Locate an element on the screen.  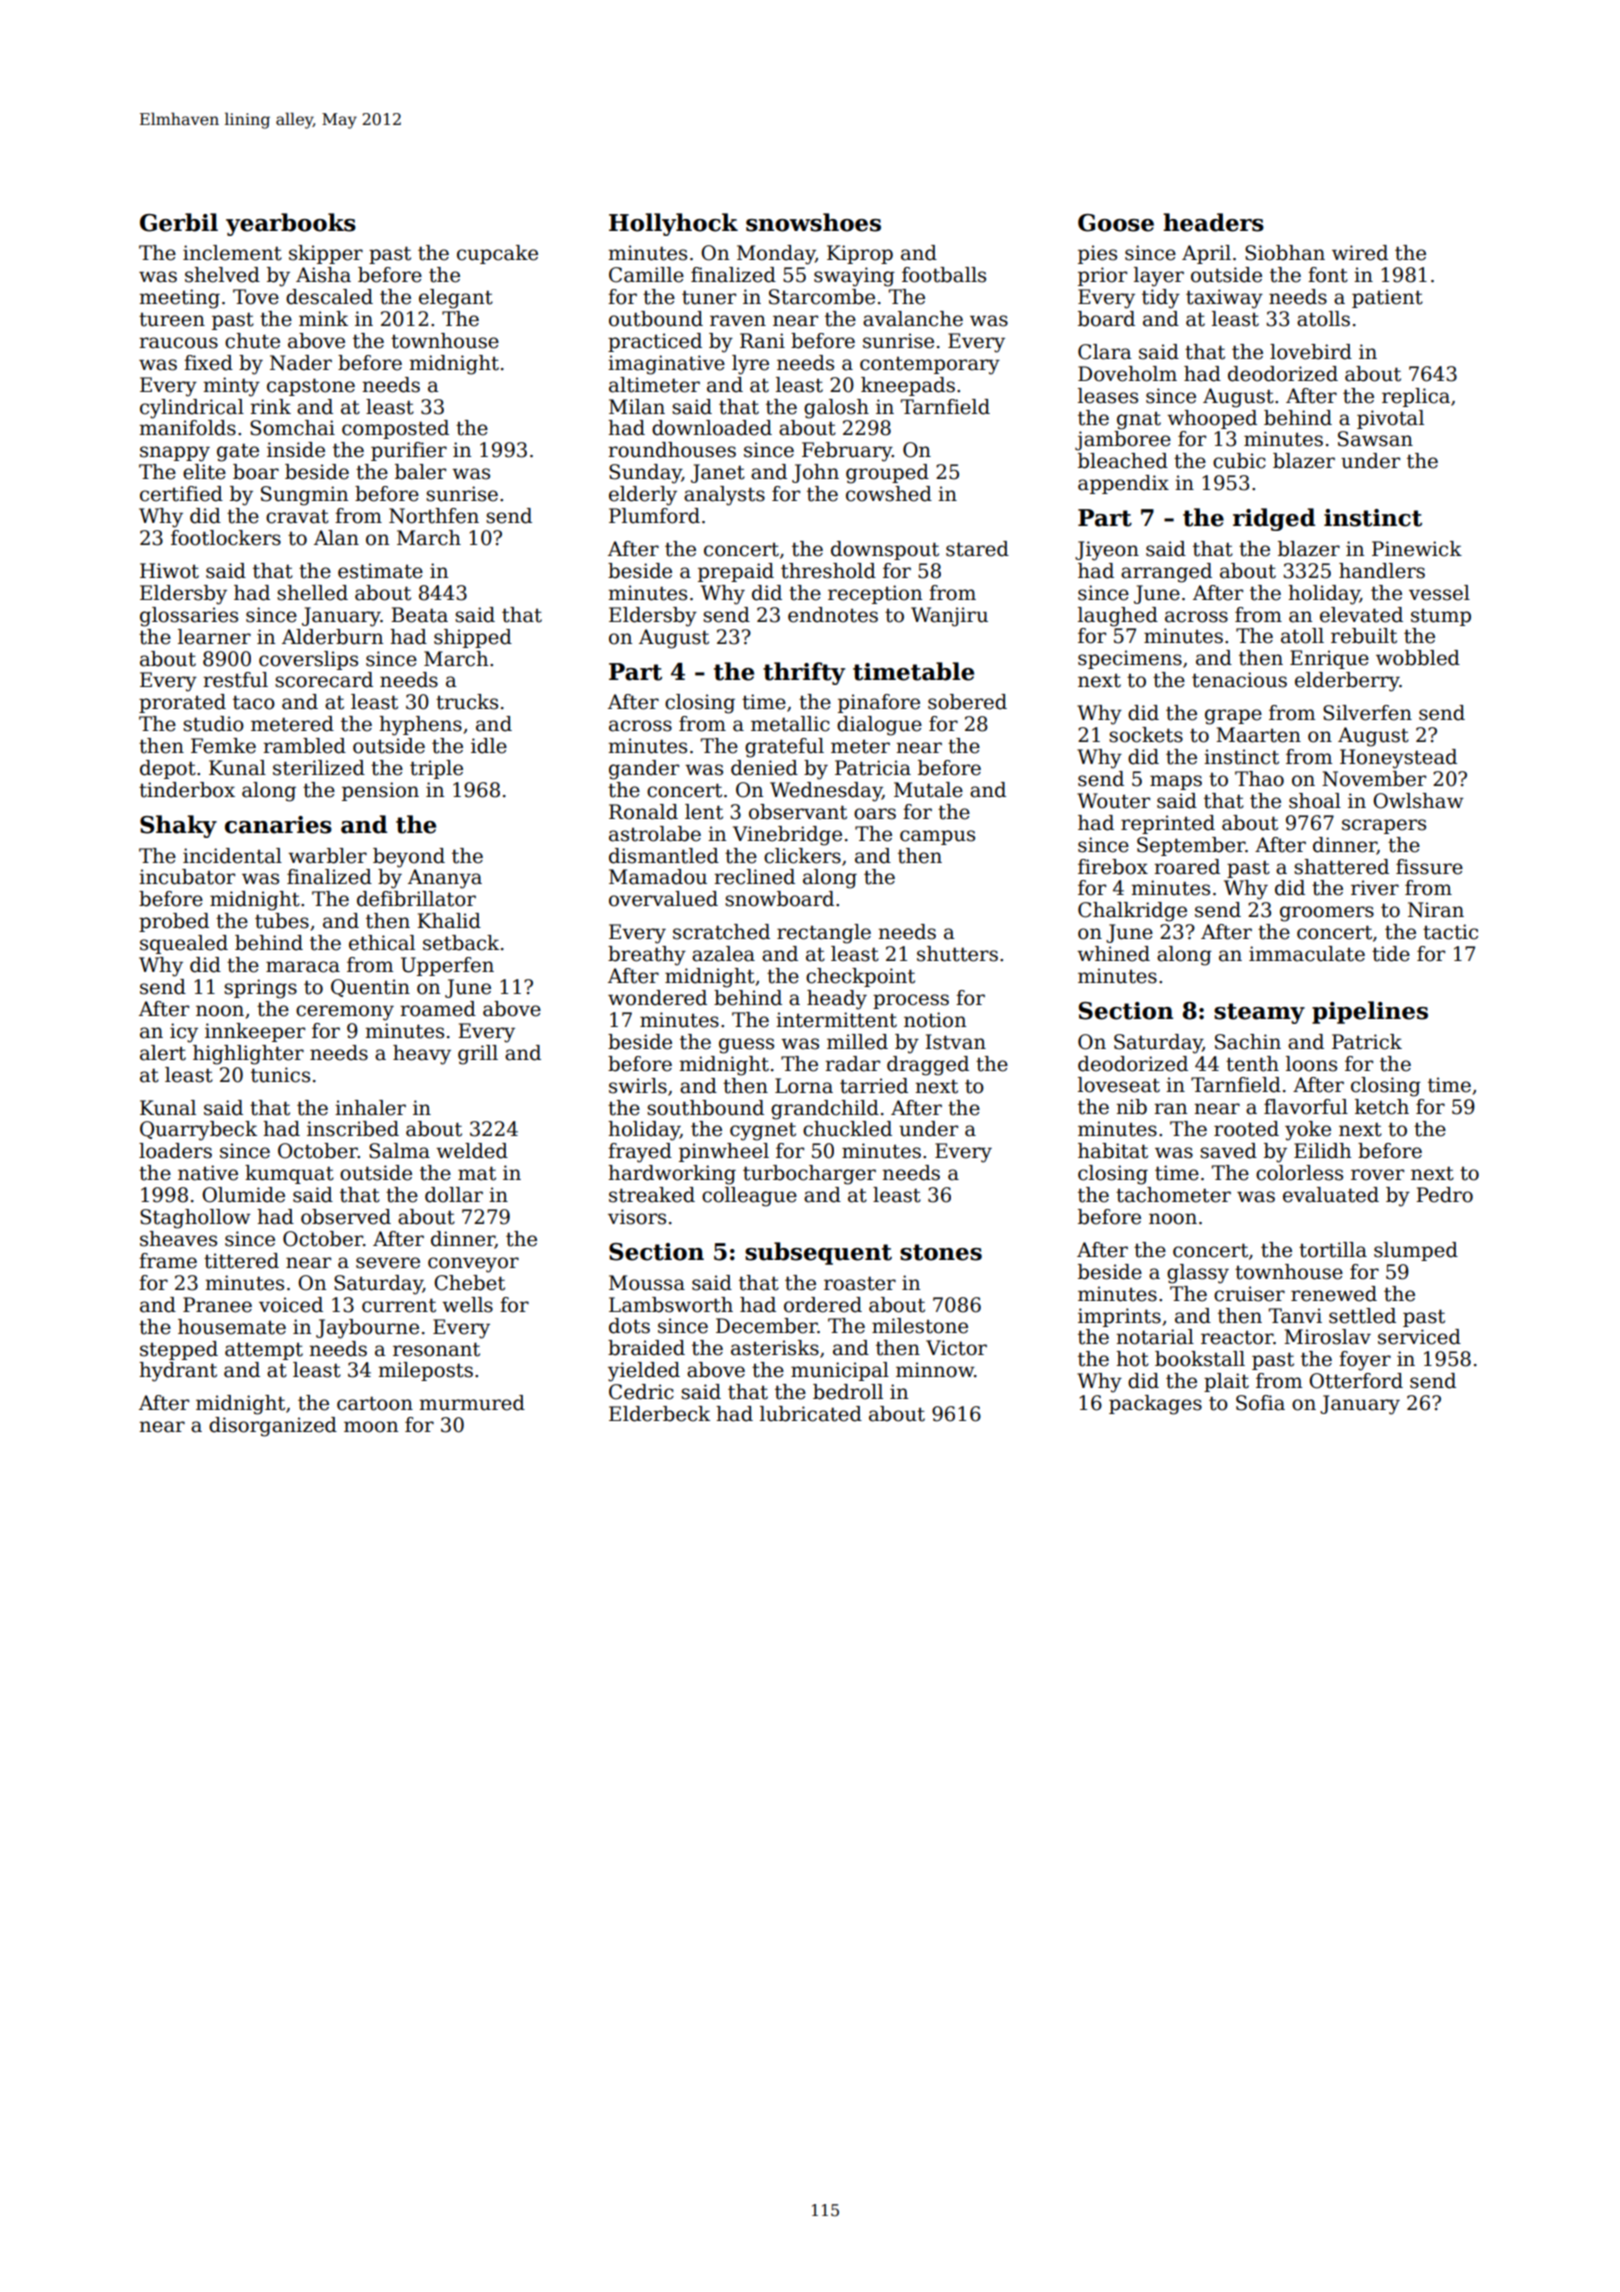
conveyor is located at coordinates (473, 1265).
